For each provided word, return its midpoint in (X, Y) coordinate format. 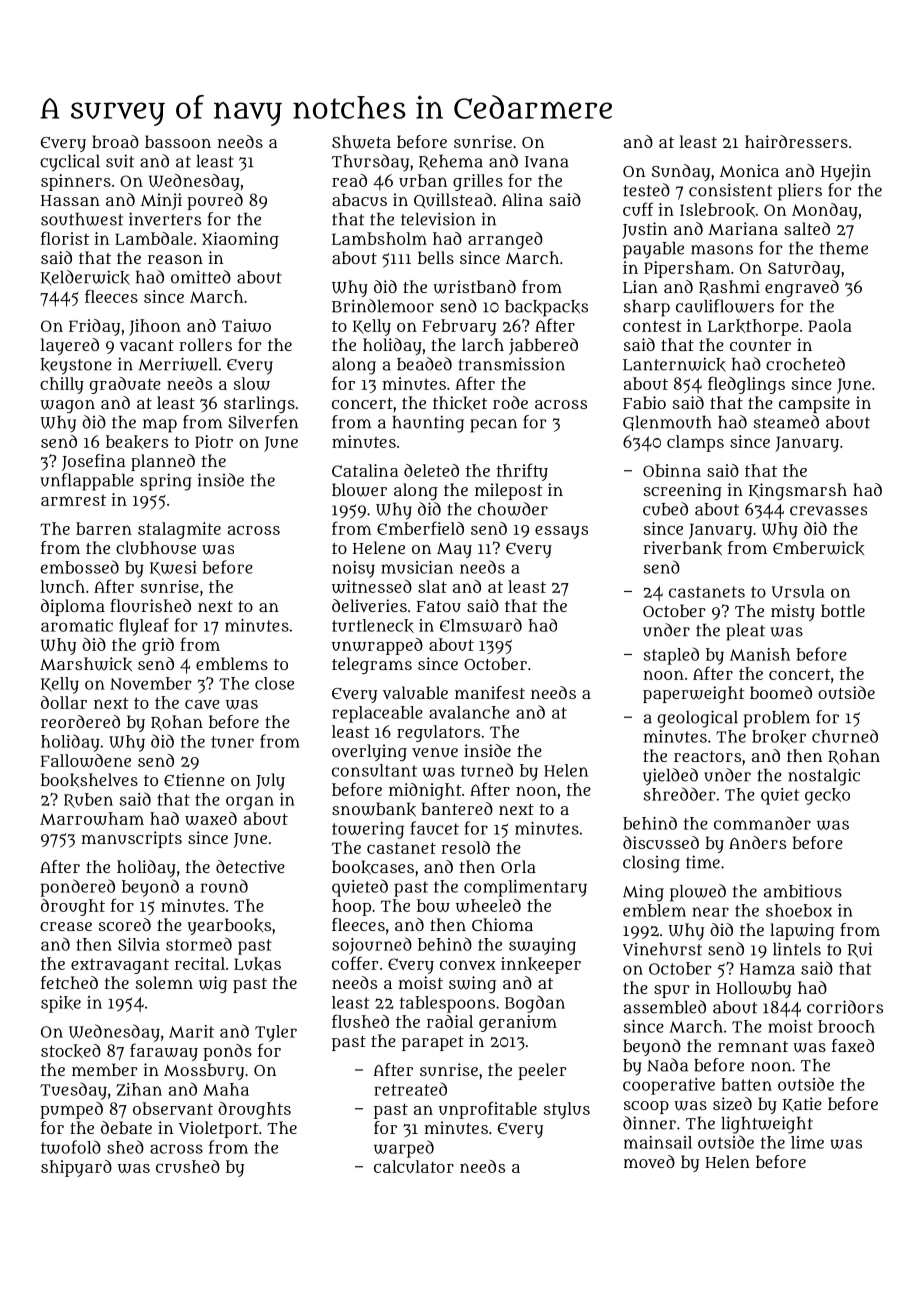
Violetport (219, 1129)
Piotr (214, 441)
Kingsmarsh (798, 491)
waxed (211, 818)
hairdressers (796, 141)
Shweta (361, 142)
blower (359, 490)
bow (433, 905)
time (703, 862)
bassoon (178, 141)
